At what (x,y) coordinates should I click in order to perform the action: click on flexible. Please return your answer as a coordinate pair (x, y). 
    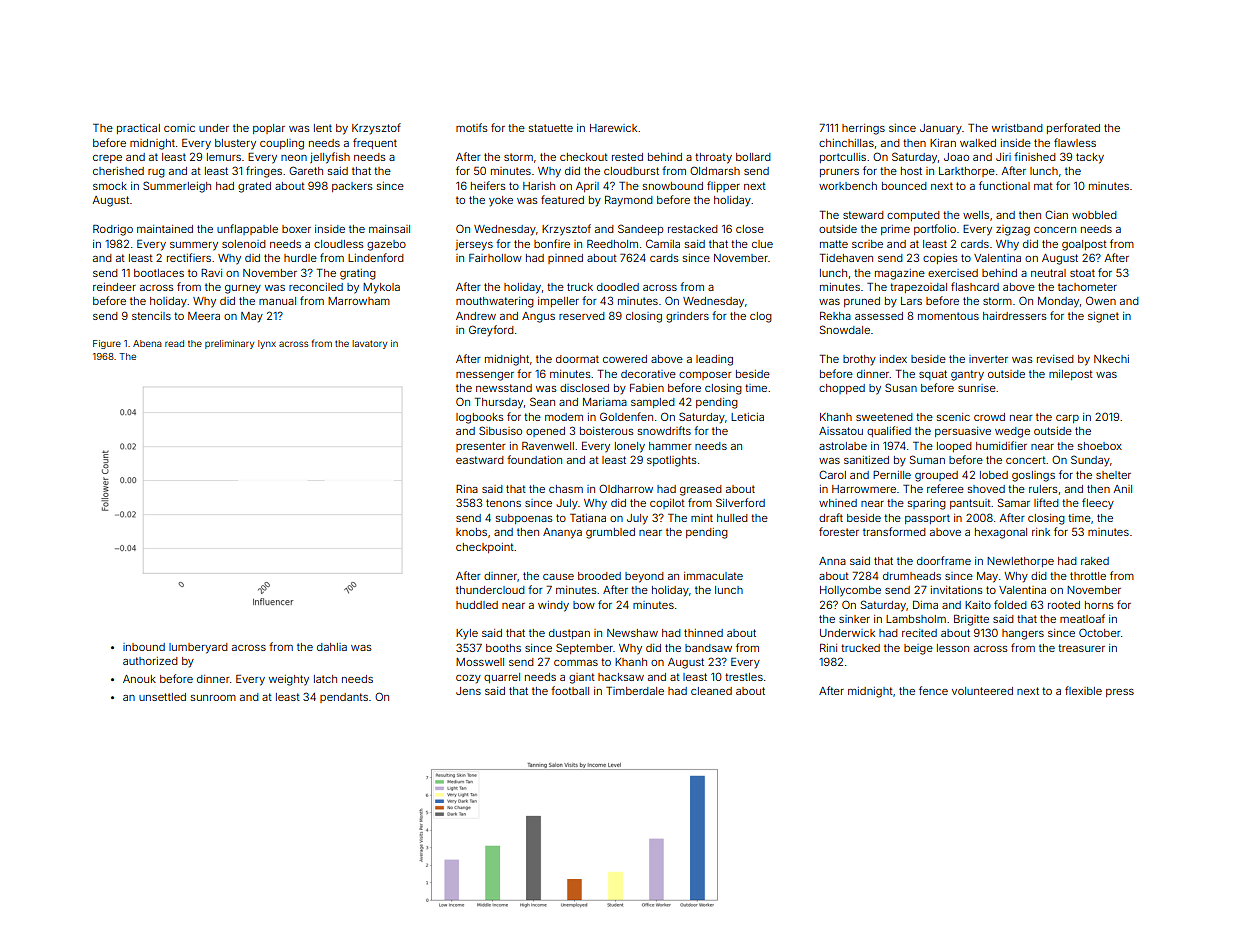
    Looking at the image, I should click on (1083, 690).
